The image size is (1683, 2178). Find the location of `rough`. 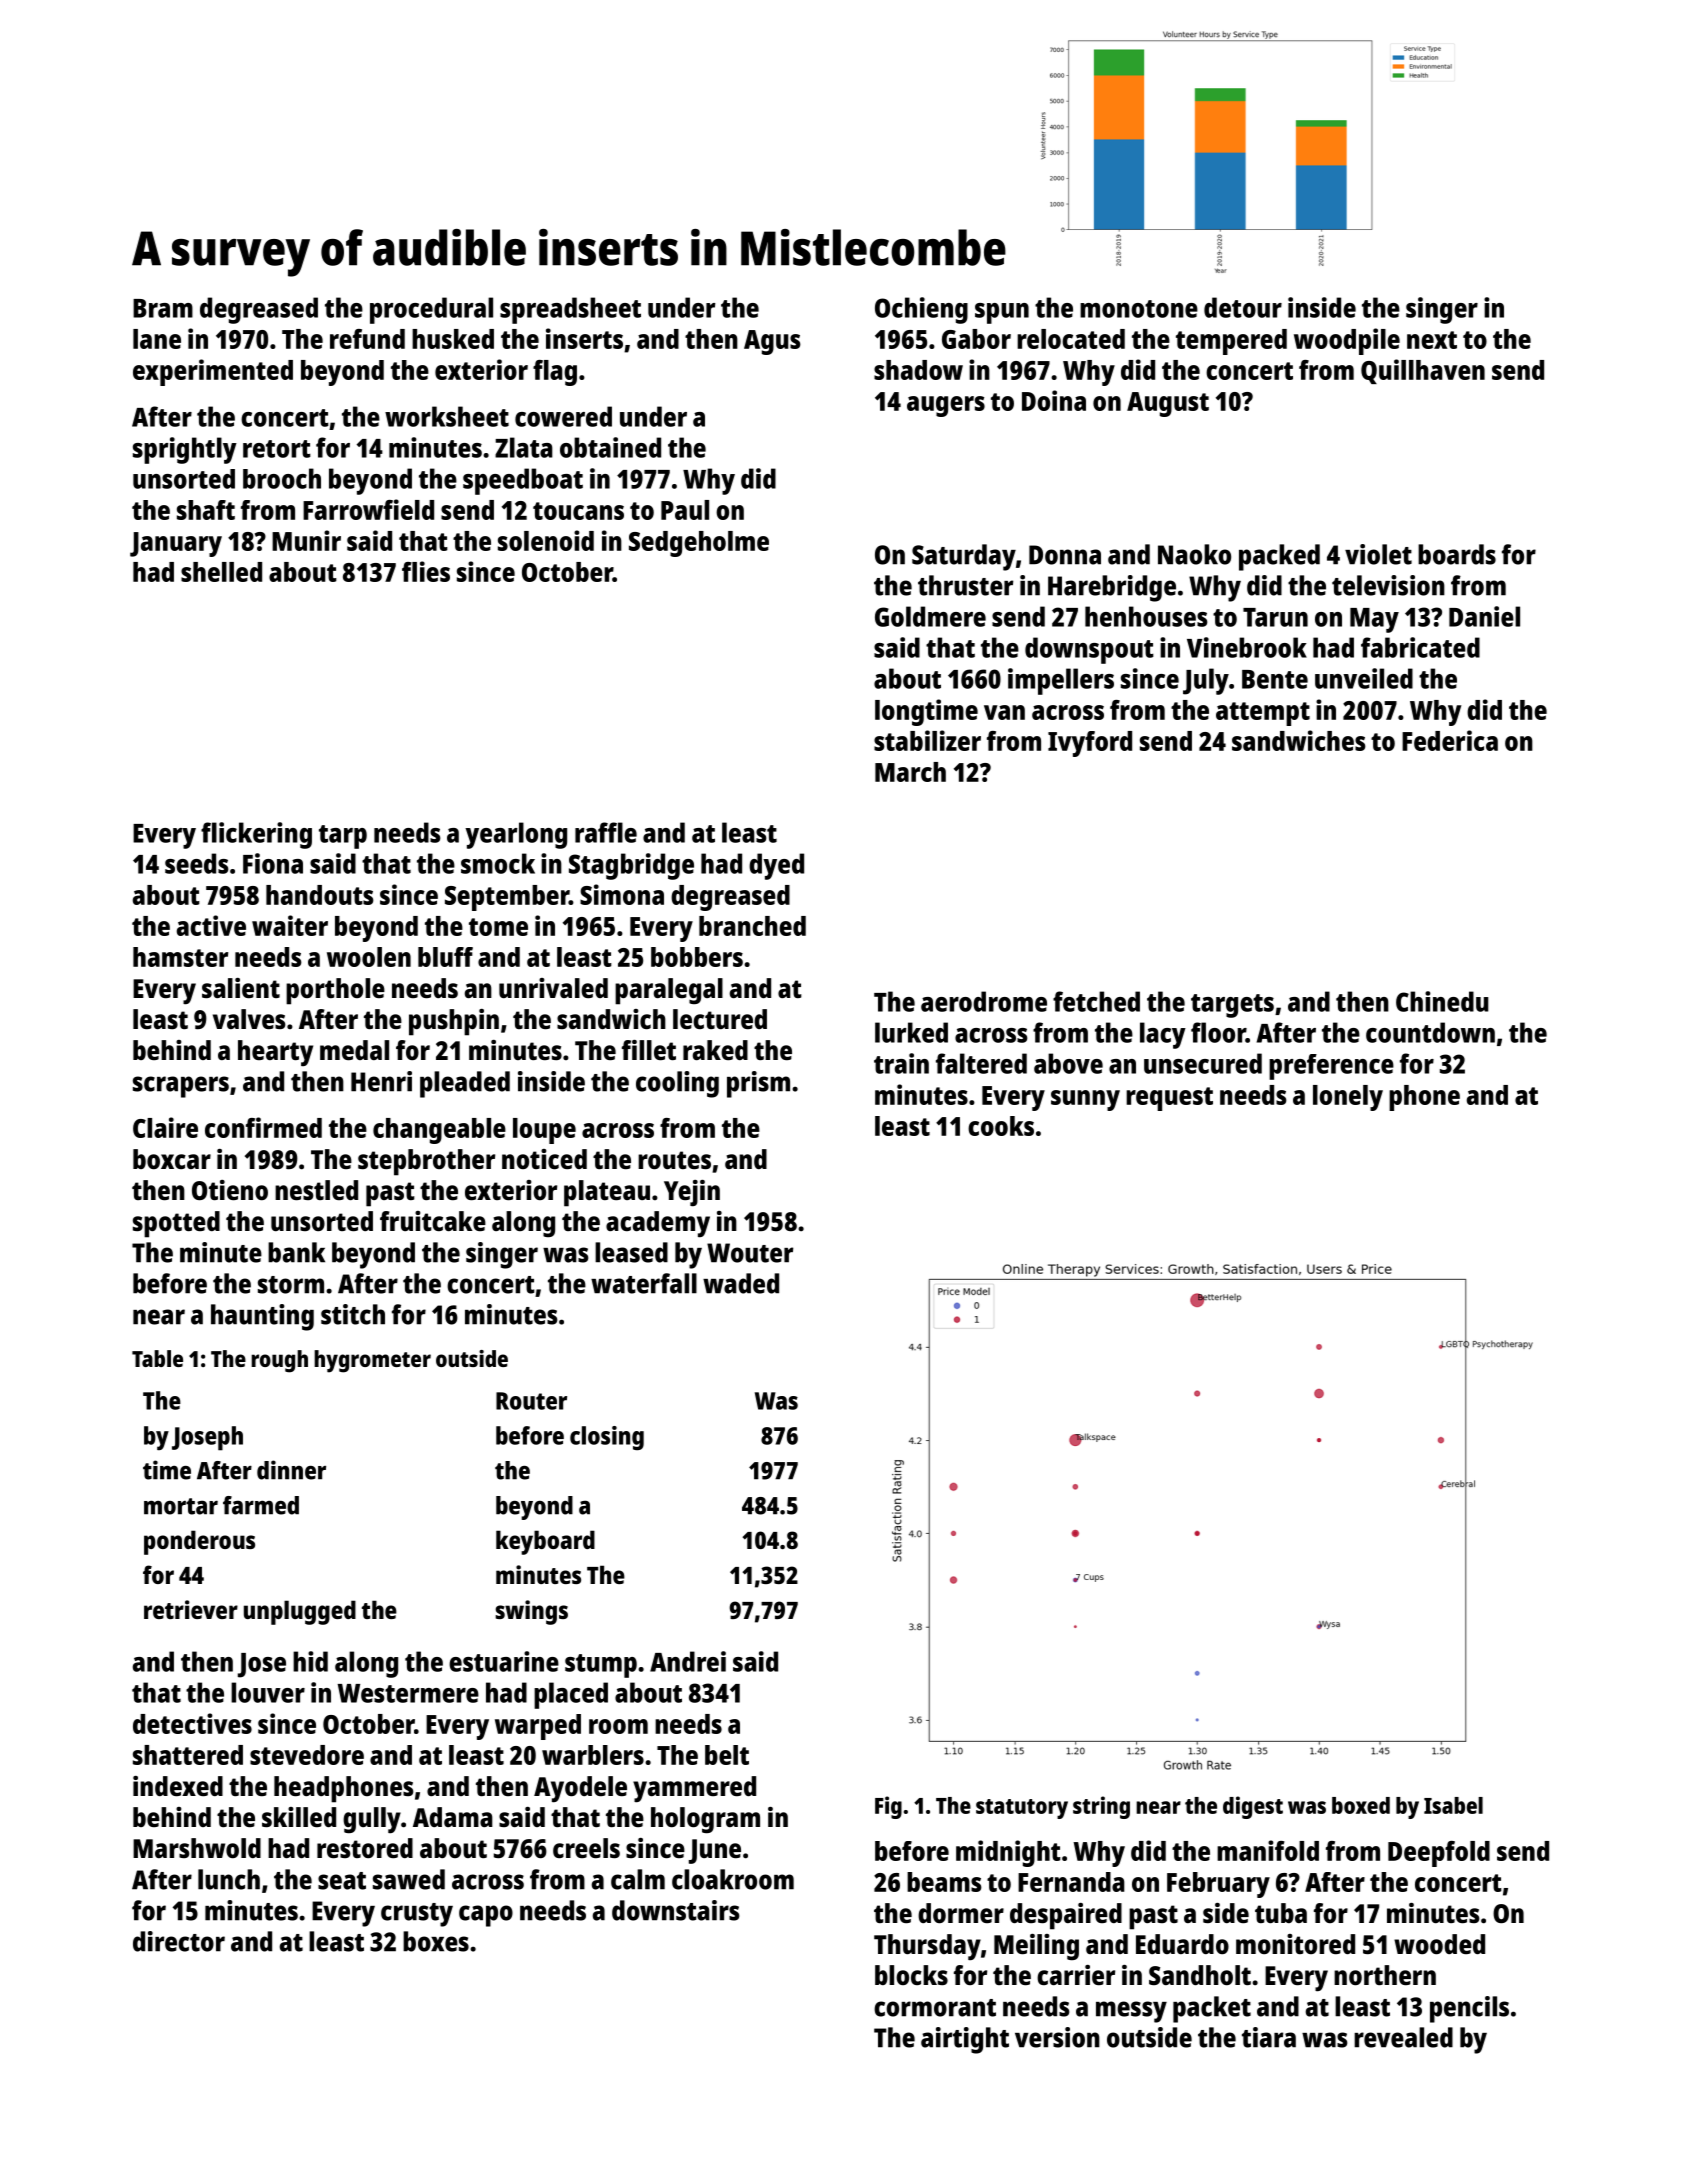

rough is located at coordinates (279, 1361).
